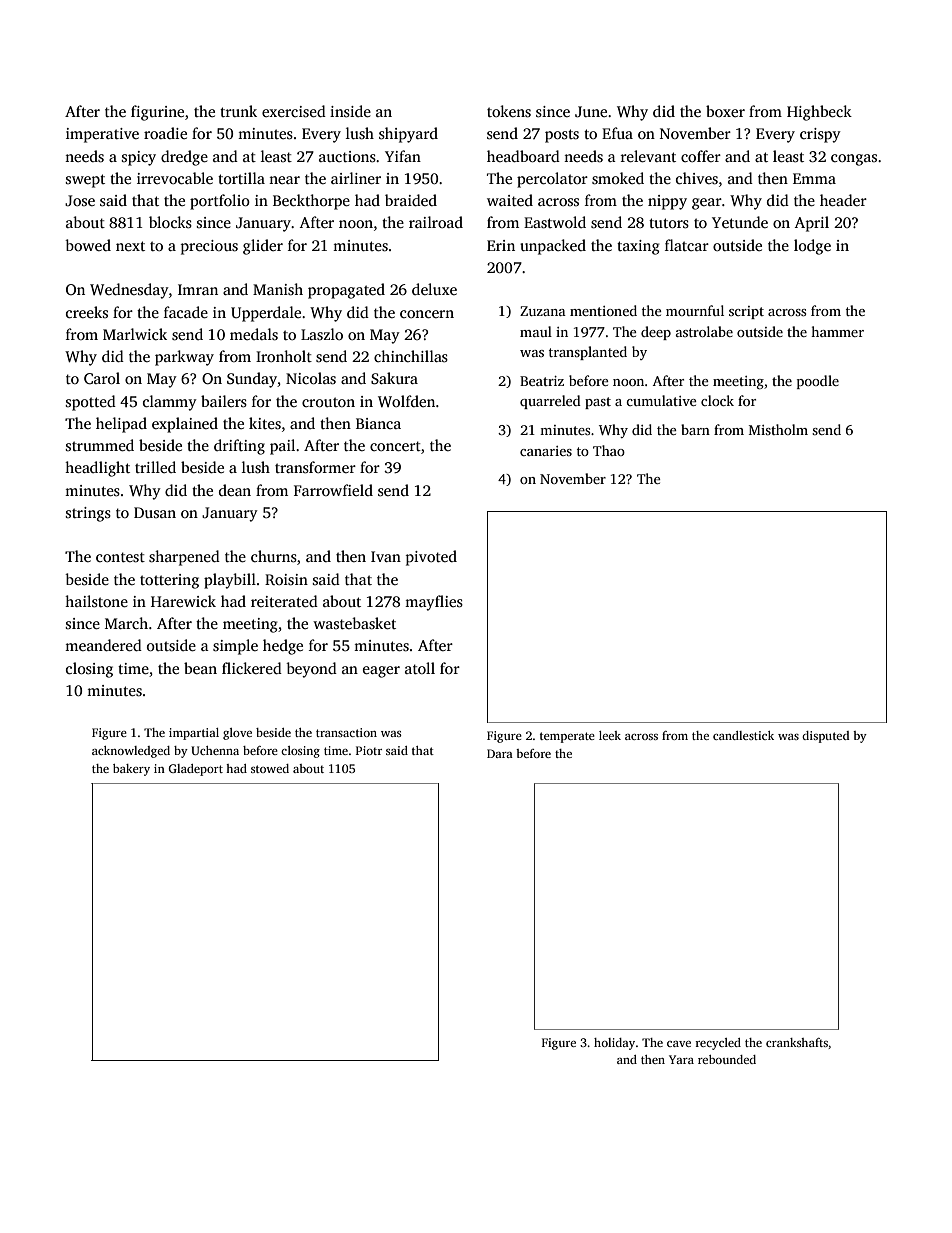  What do you see at coordinates (546, 451) in the screenshot?
I see `canaries` at bounding box center [546, 451].
